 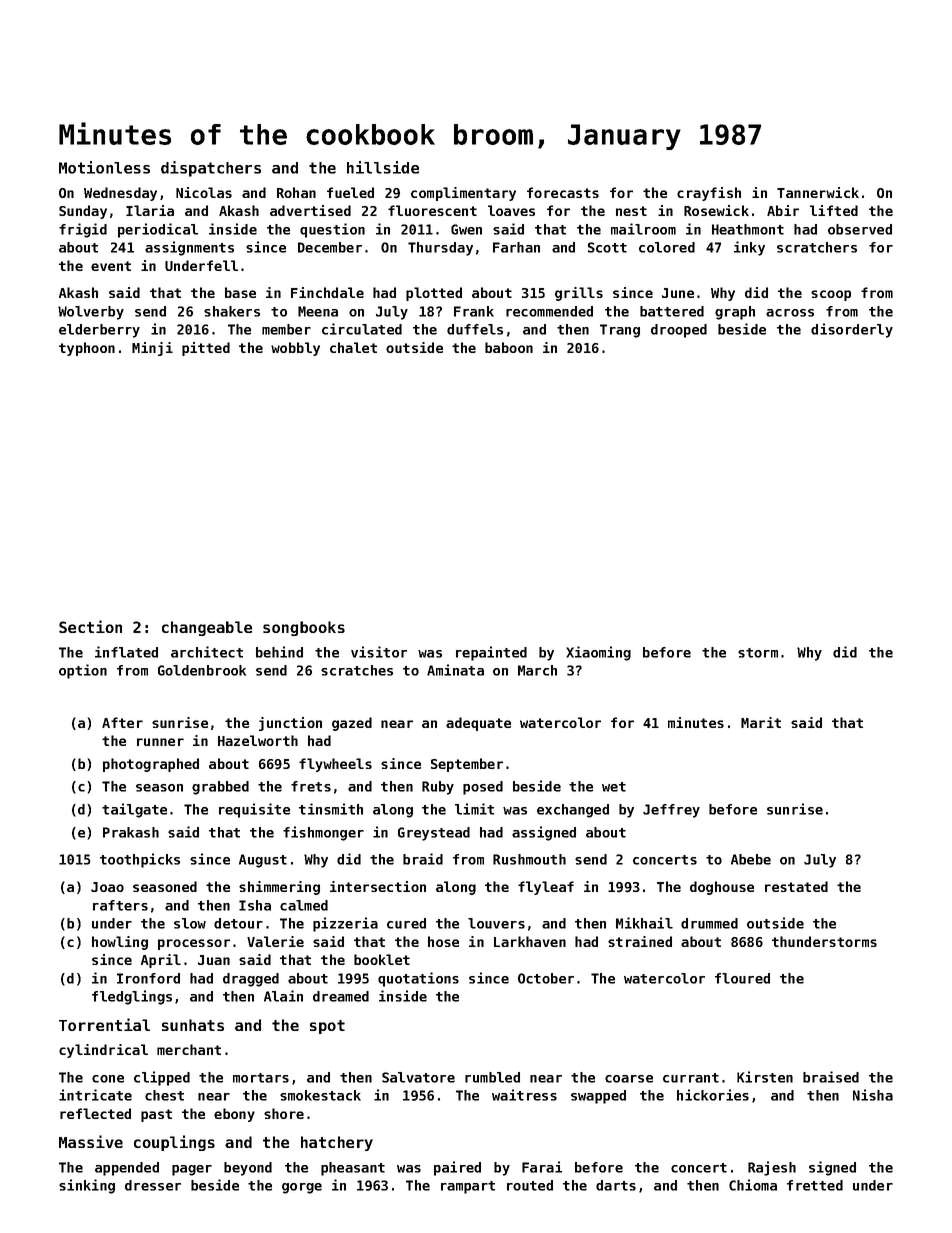 I want to click on Xiaoming, so click(x=598, y=653).
